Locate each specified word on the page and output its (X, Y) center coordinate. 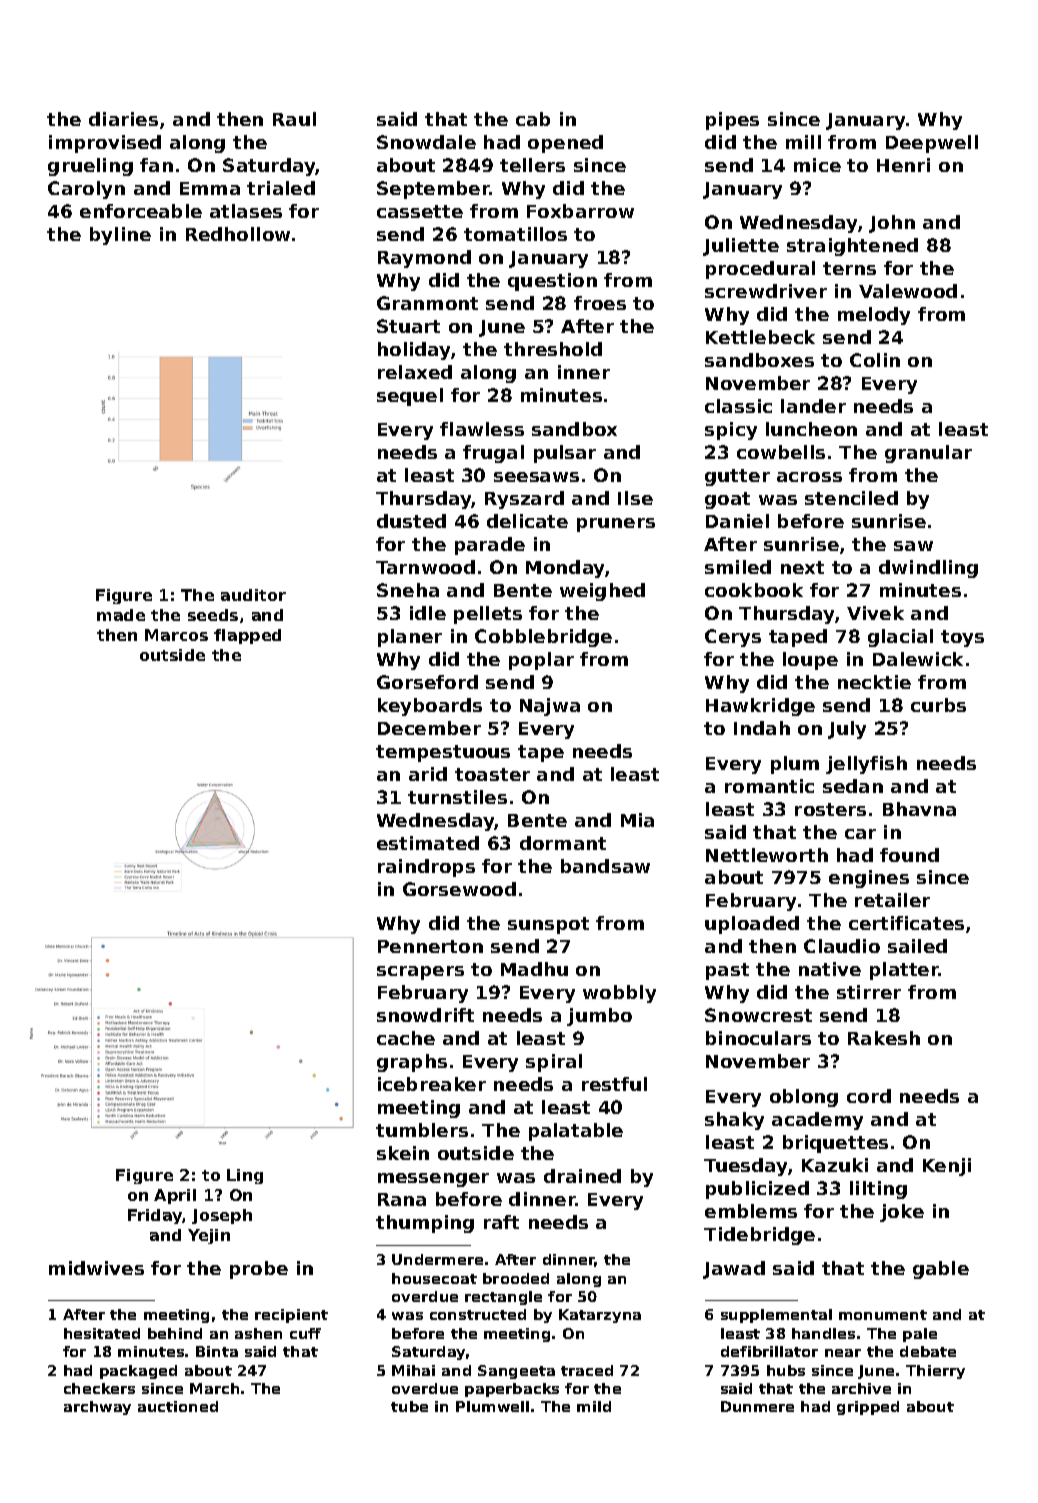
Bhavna (919, 809)
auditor (253, 595)
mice (817, 165)
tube (409, 1406)
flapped (247, 636)
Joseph (222, 1216)
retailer (892, 900)
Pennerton (430, 946)
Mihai (413, 1370)
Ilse (635, 498)
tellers (532, 165)
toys (962, 638)
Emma (210, 188)
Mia (637, 820)
